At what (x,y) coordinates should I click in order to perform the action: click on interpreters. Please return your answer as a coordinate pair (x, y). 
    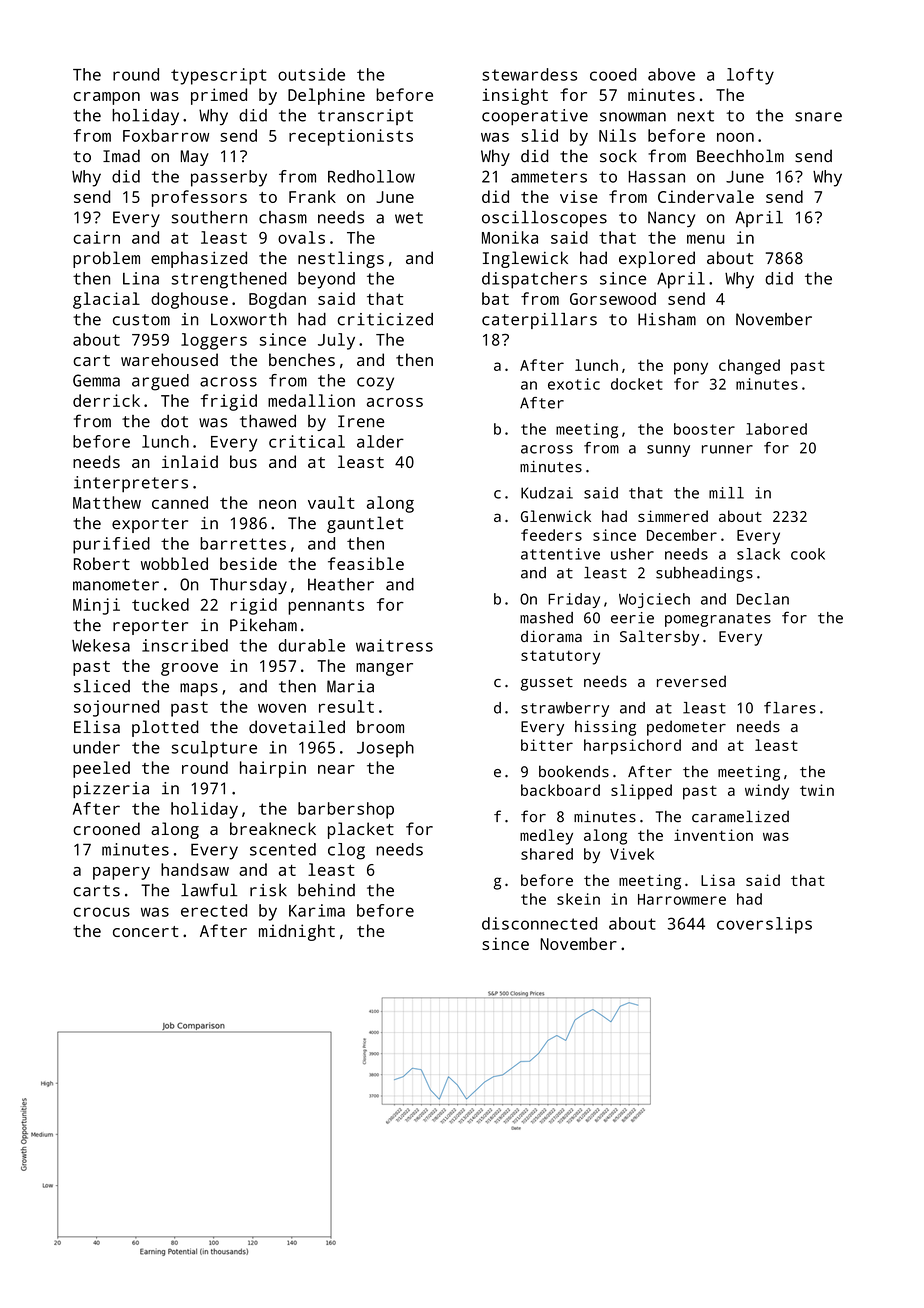
    Looking at the image, I should click on (131, 484).
